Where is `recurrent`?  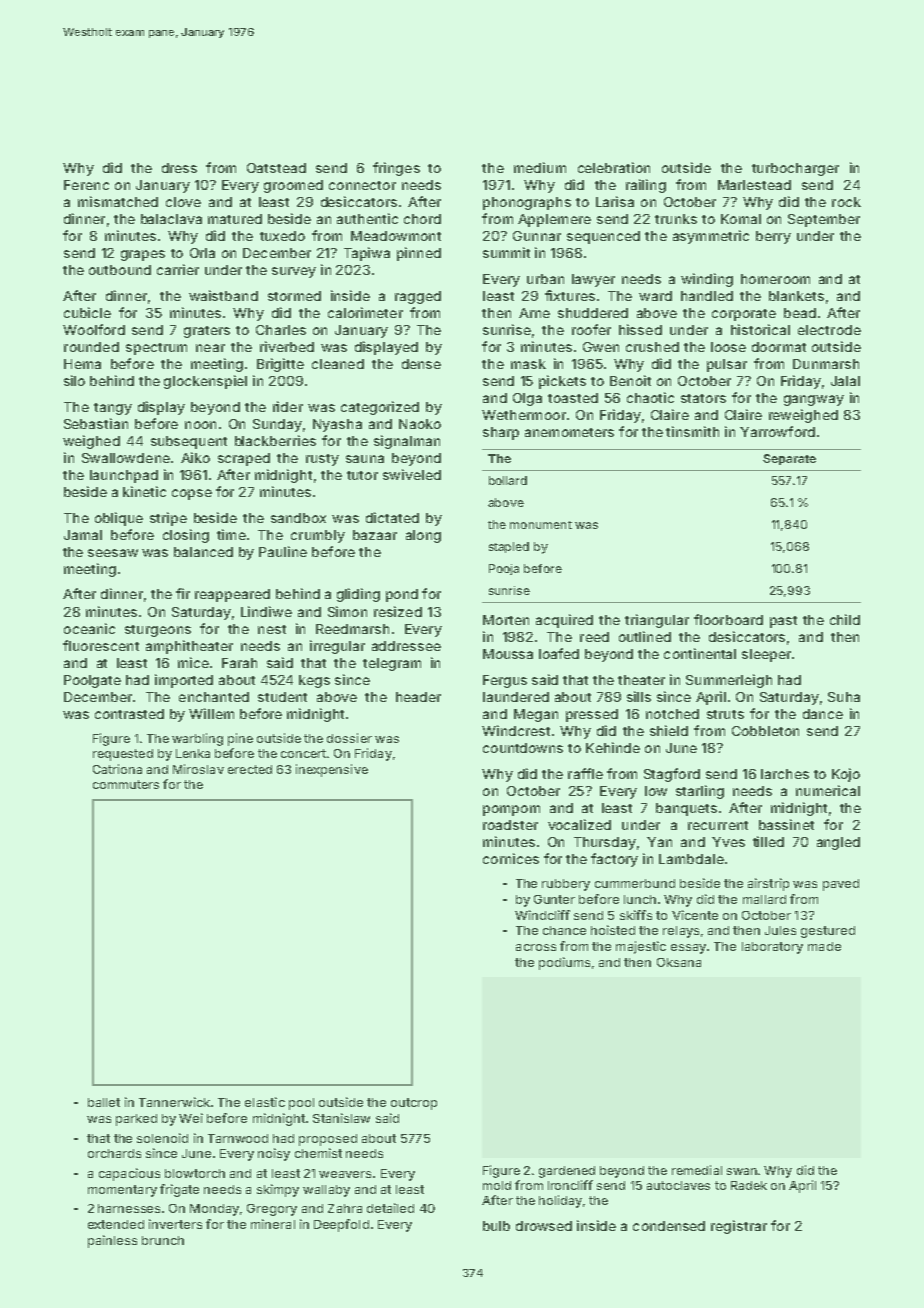 recurrent is located at coordinates (718, 825).
